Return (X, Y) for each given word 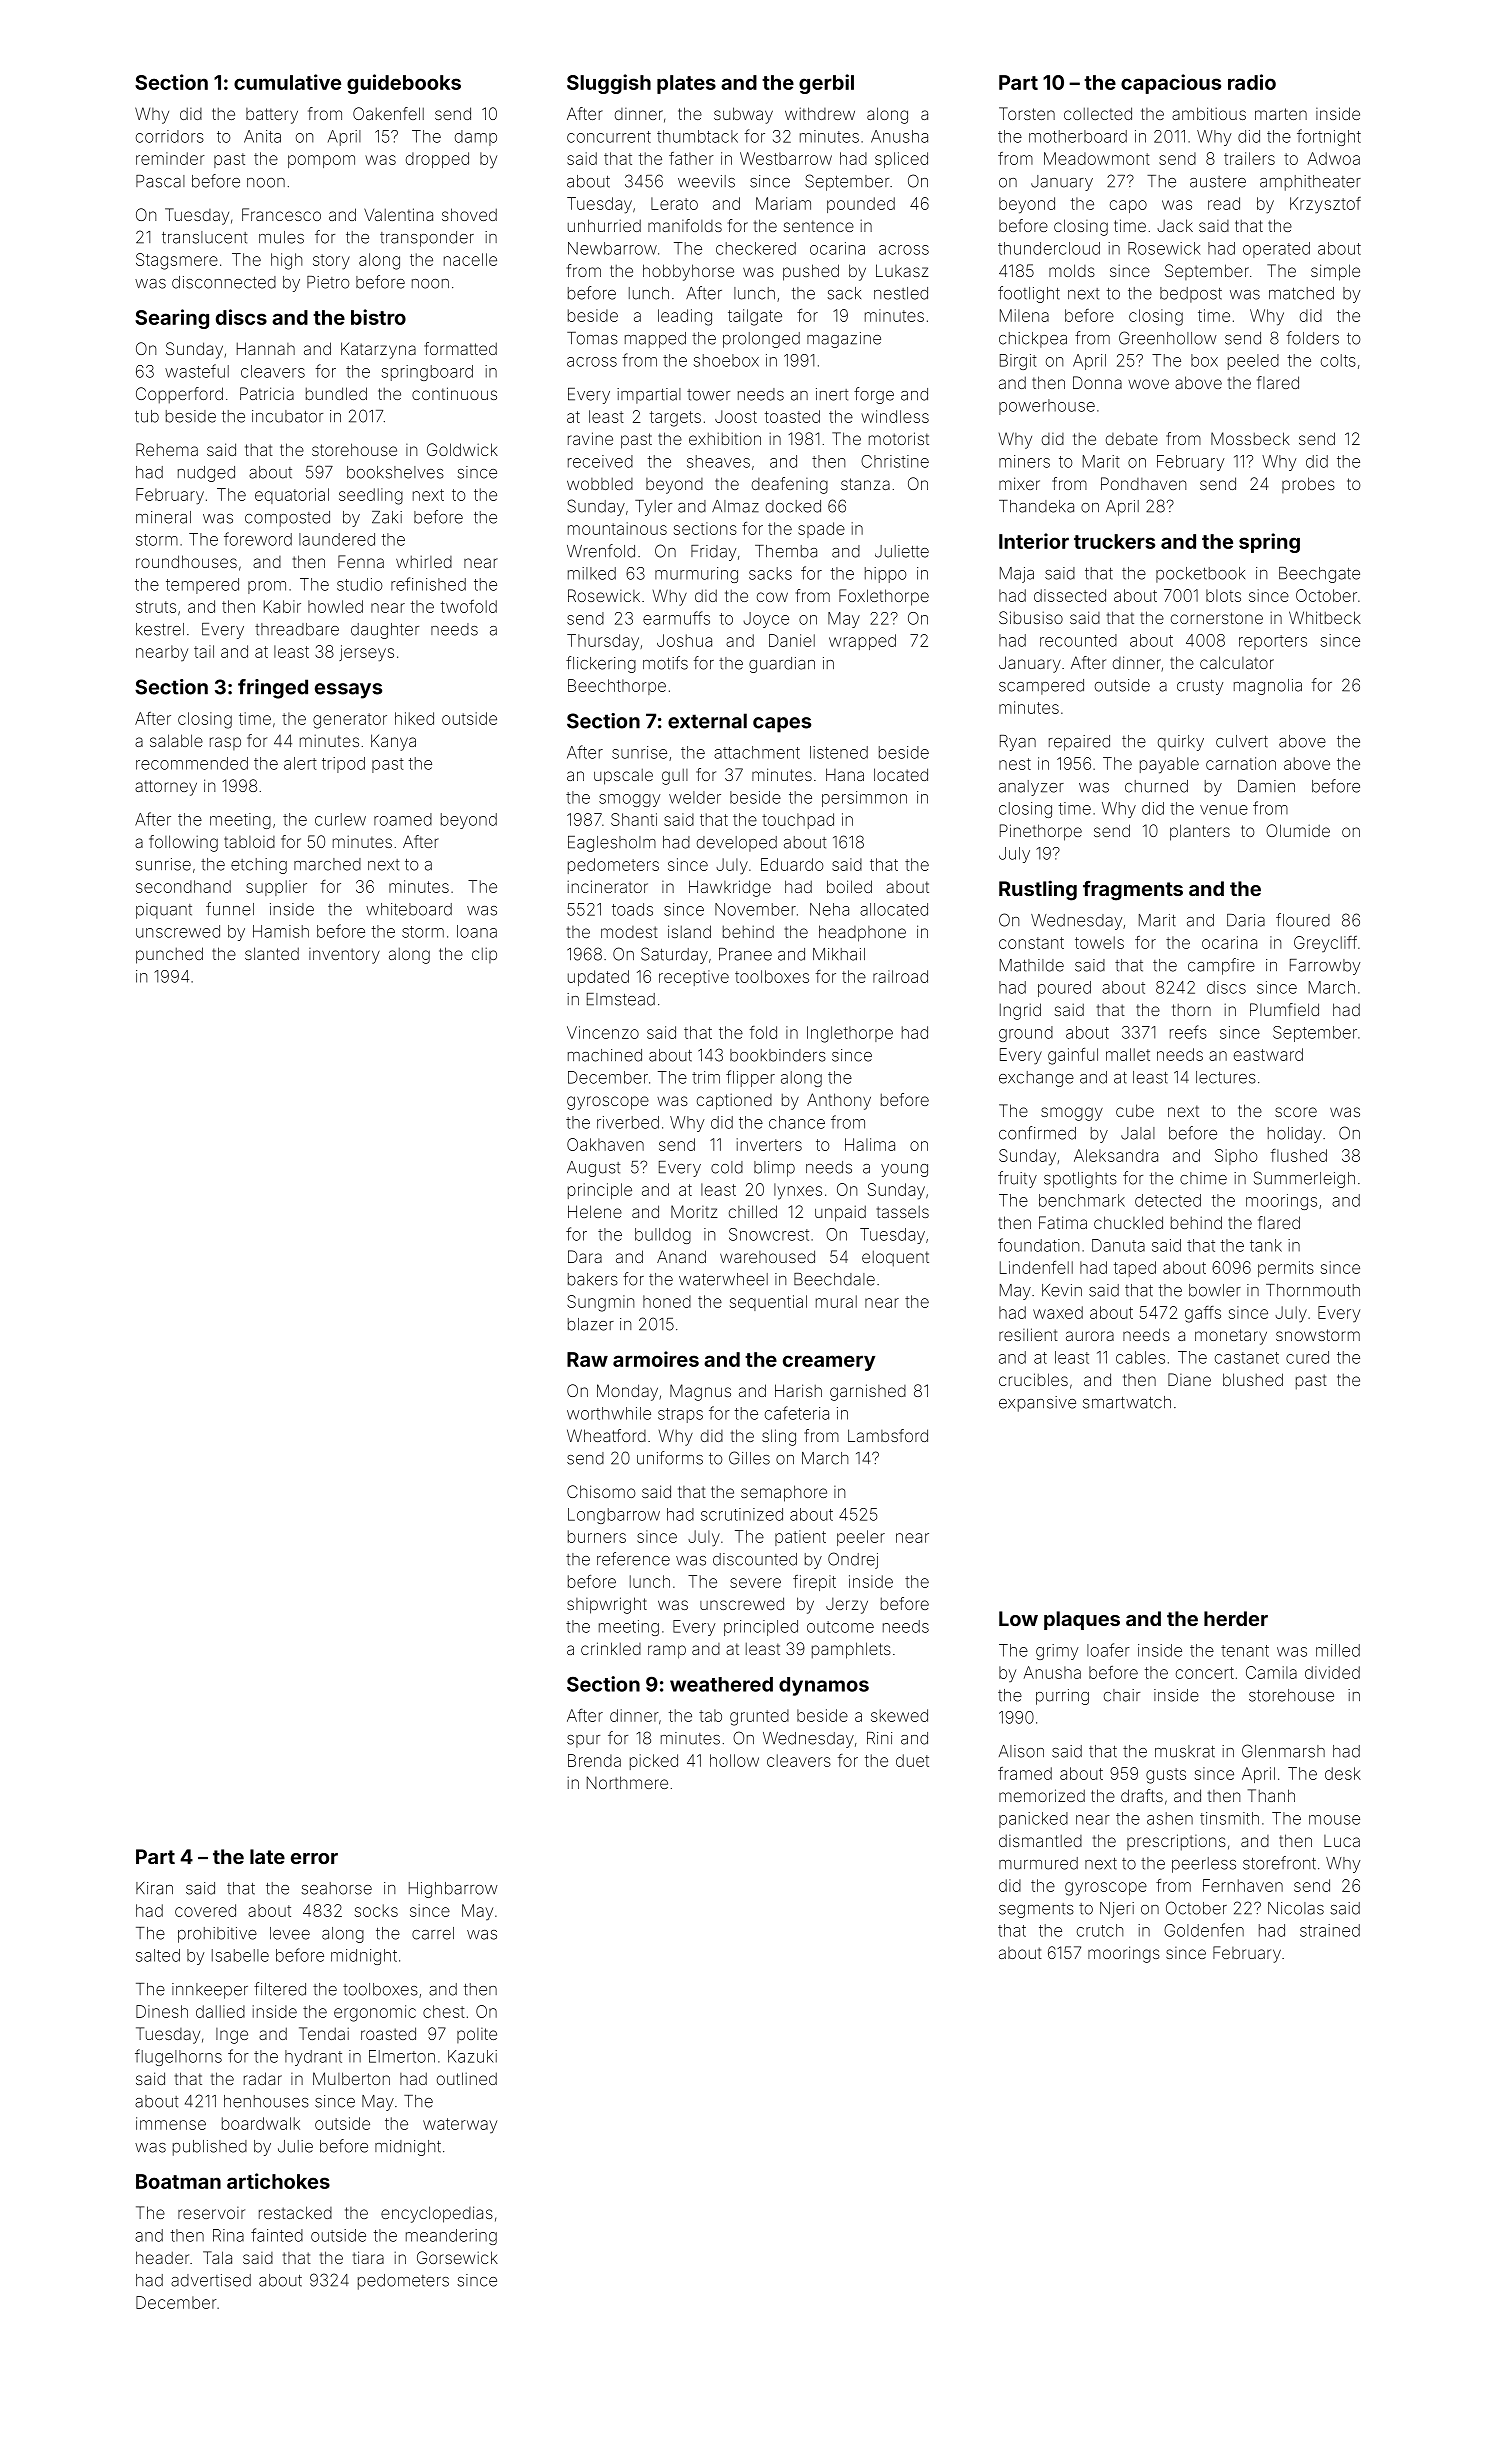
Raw (587, 1359)
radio (1252, 82)
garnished (868, 1392)
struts (156, 607)
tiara (368, 2257)
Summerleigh (1304, 1179)
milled (1338, 1650)
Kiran (154, 1888)
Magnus (700, 1392)
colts (1338, 360)
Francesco (281, 214)
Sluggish (609, 84)
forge (874, 395)
